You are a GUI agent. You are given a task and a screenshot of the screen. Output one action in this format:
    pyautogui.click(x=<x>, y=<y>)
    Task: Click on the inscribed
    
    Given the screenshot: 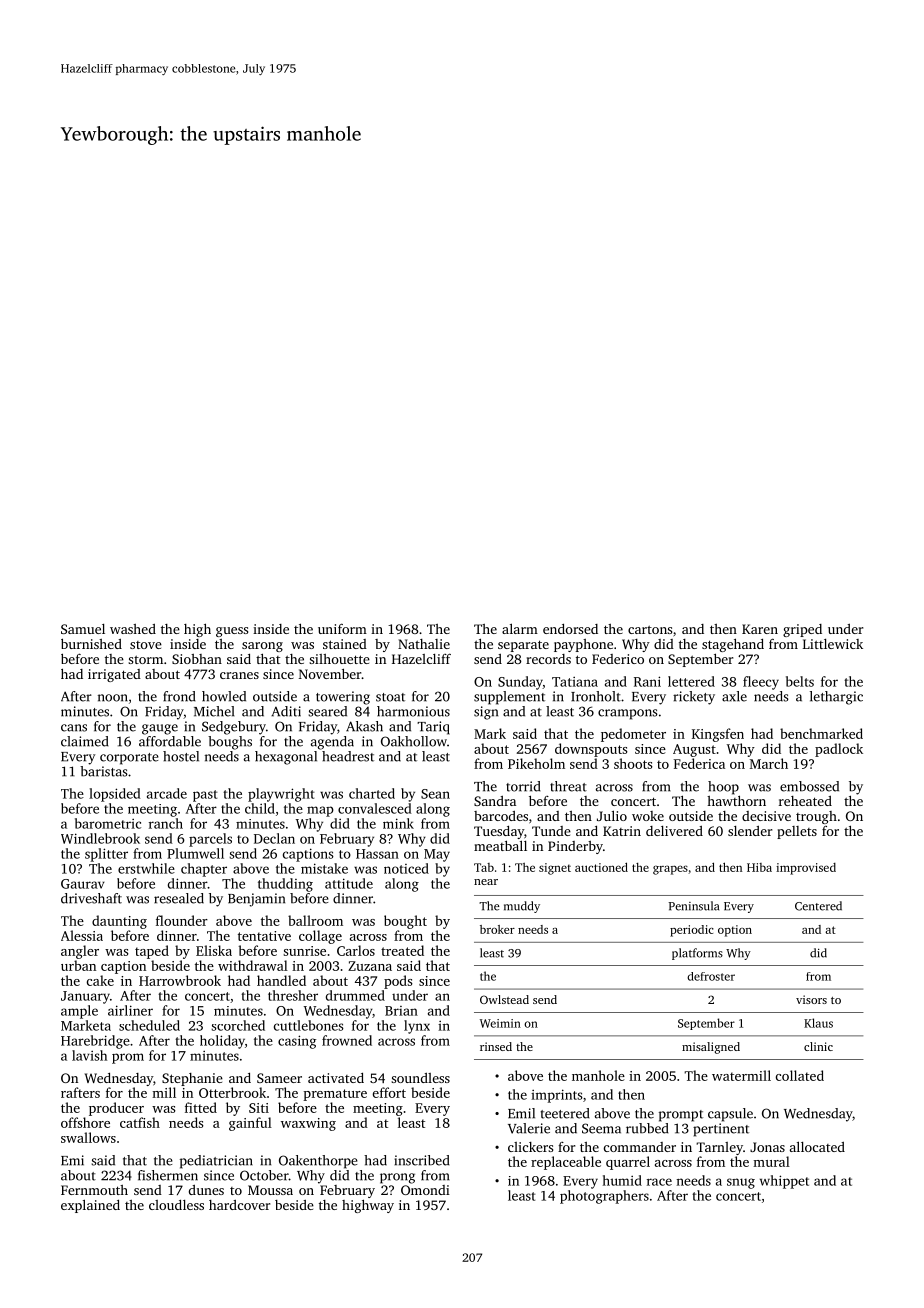 What is the action you would take?
    pyautogui.click(x=422, y=1160)
